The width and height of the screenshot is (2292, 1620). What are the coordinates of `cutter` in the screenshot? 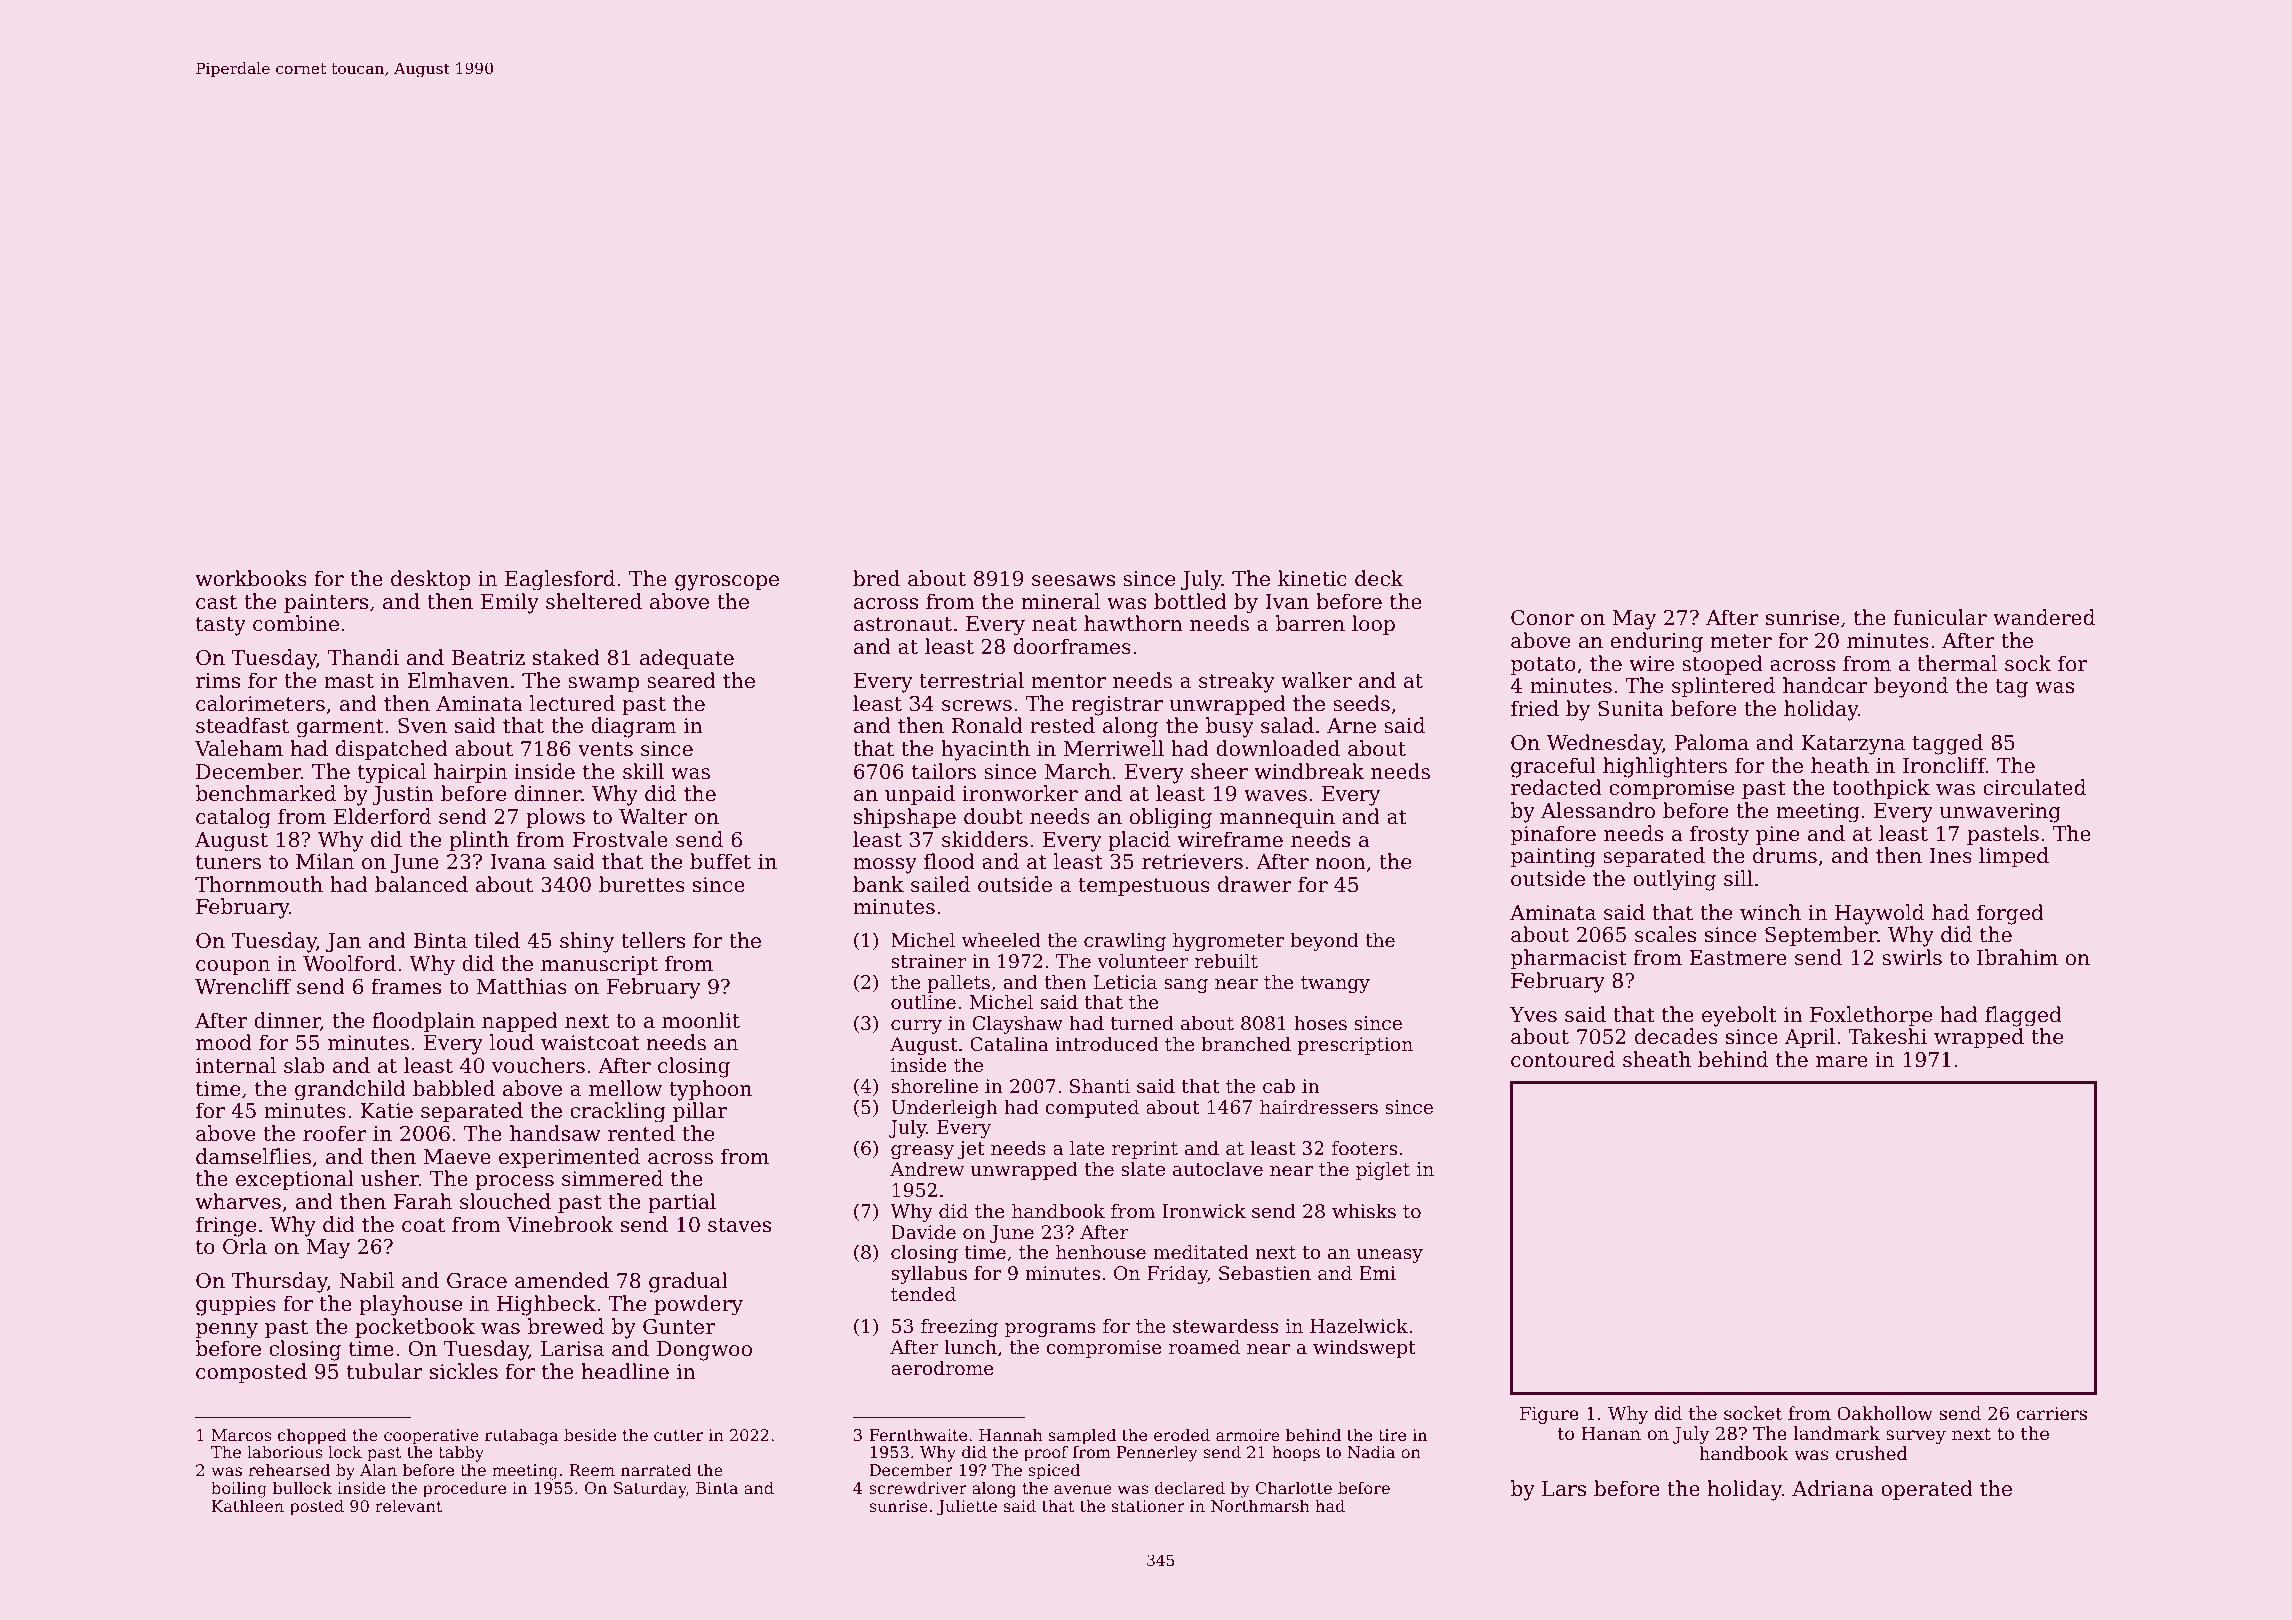 It's located at (678, 1435).
